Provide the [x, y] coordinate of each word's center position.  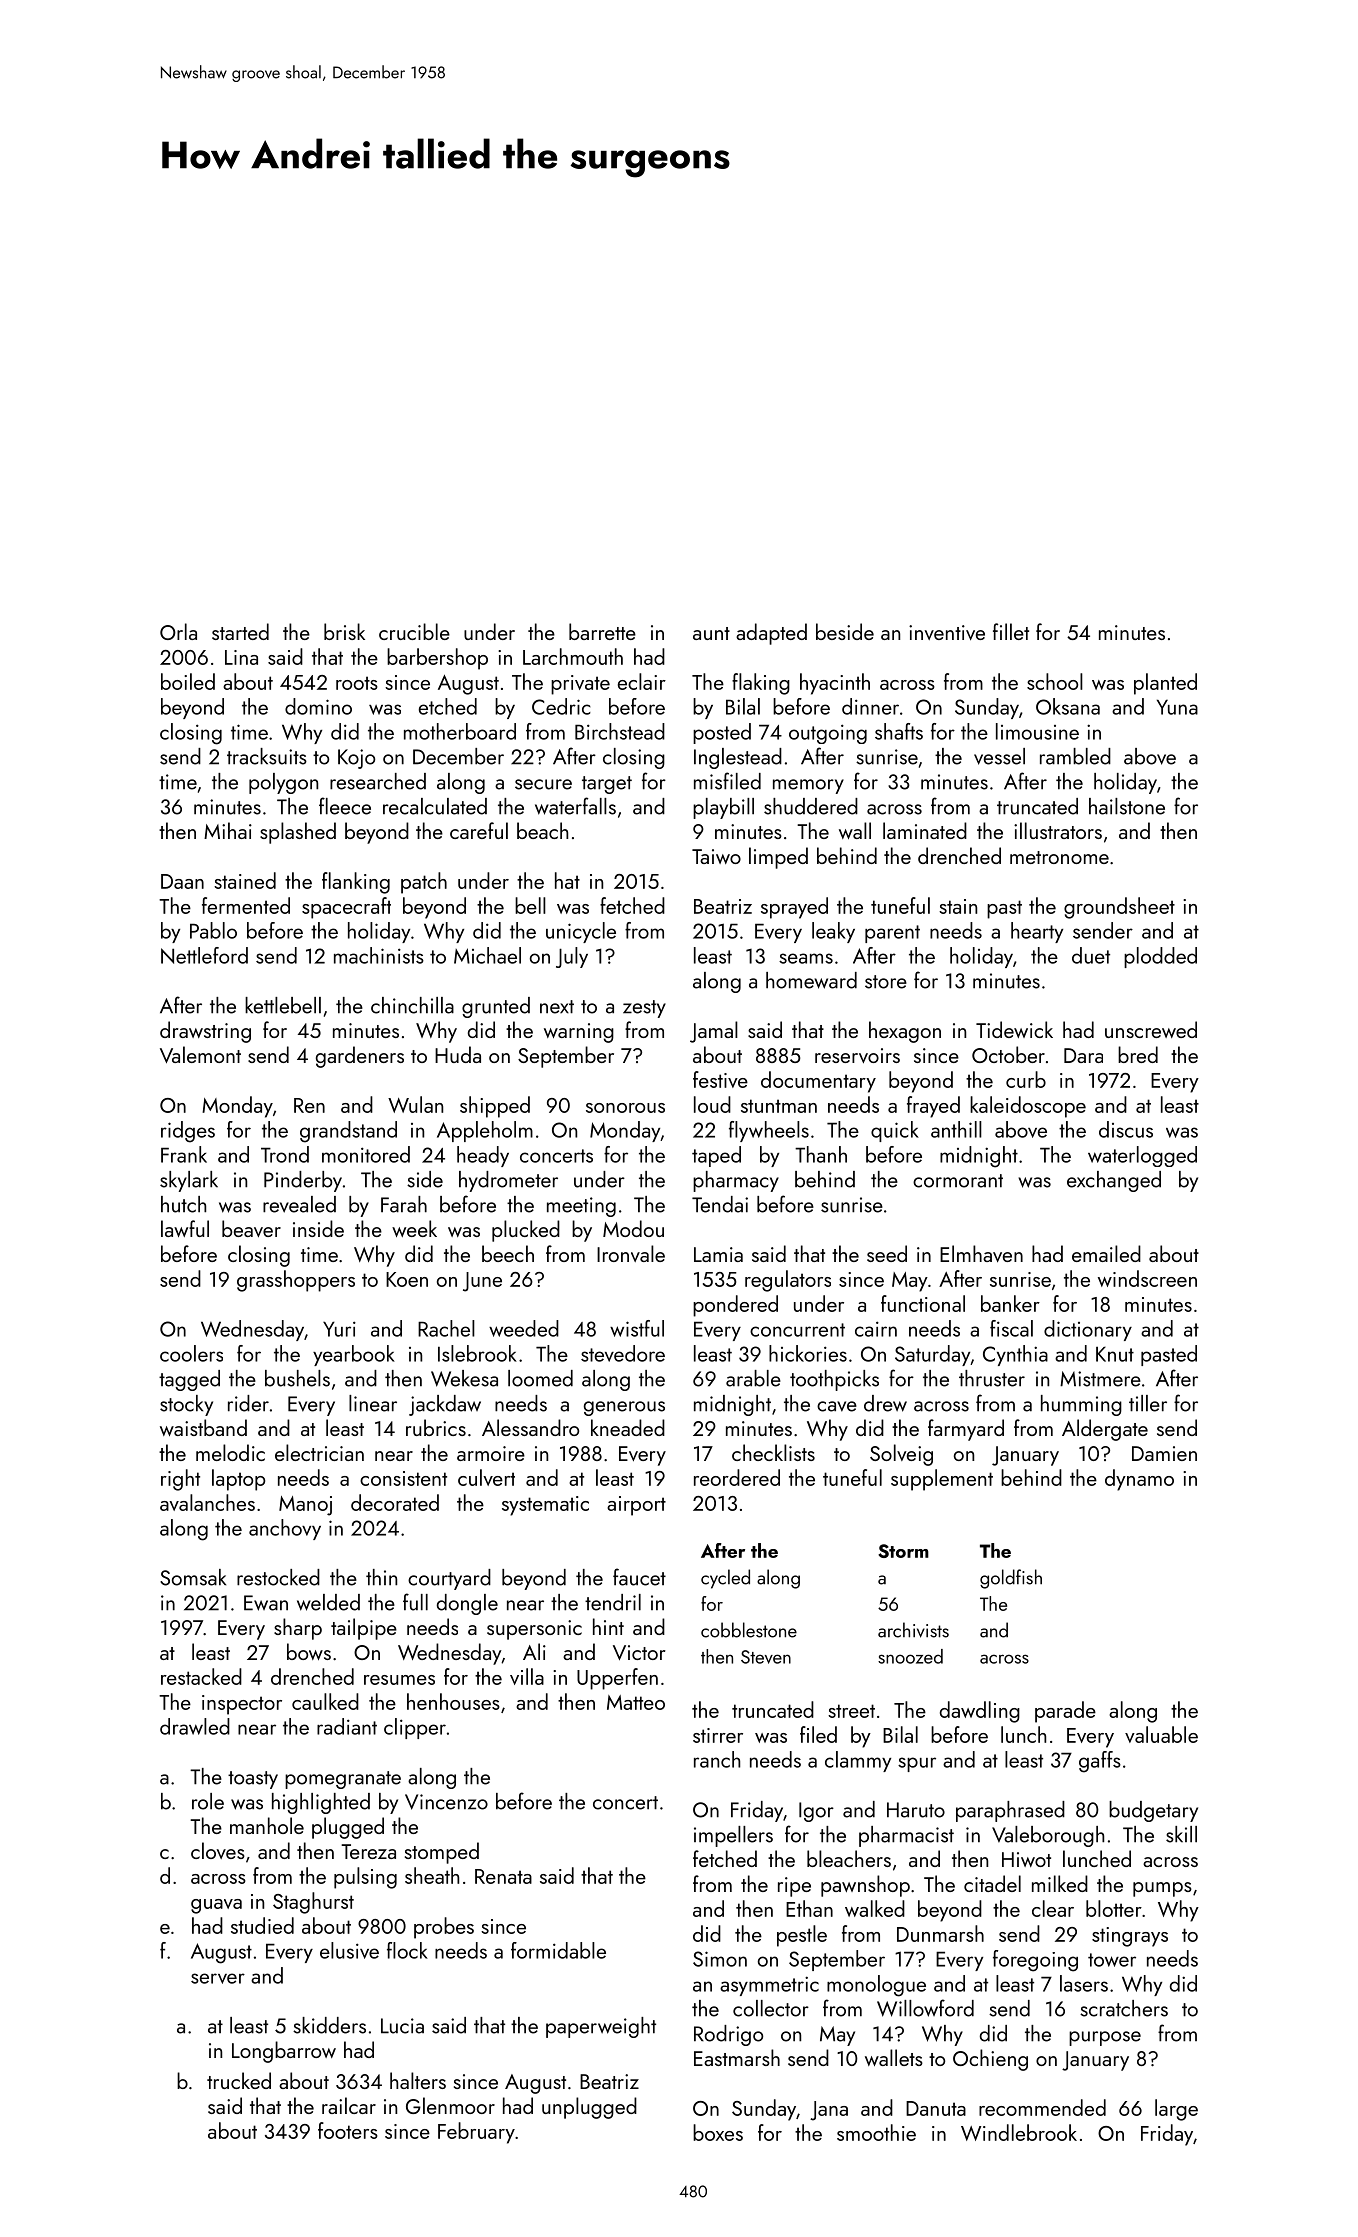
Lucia [402, 2026]
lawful [185, 1228]
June [482, 1282]
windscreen [1147, 1278]
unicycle [581, 932]
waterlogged [1142, 1156]
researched [378, 781]
